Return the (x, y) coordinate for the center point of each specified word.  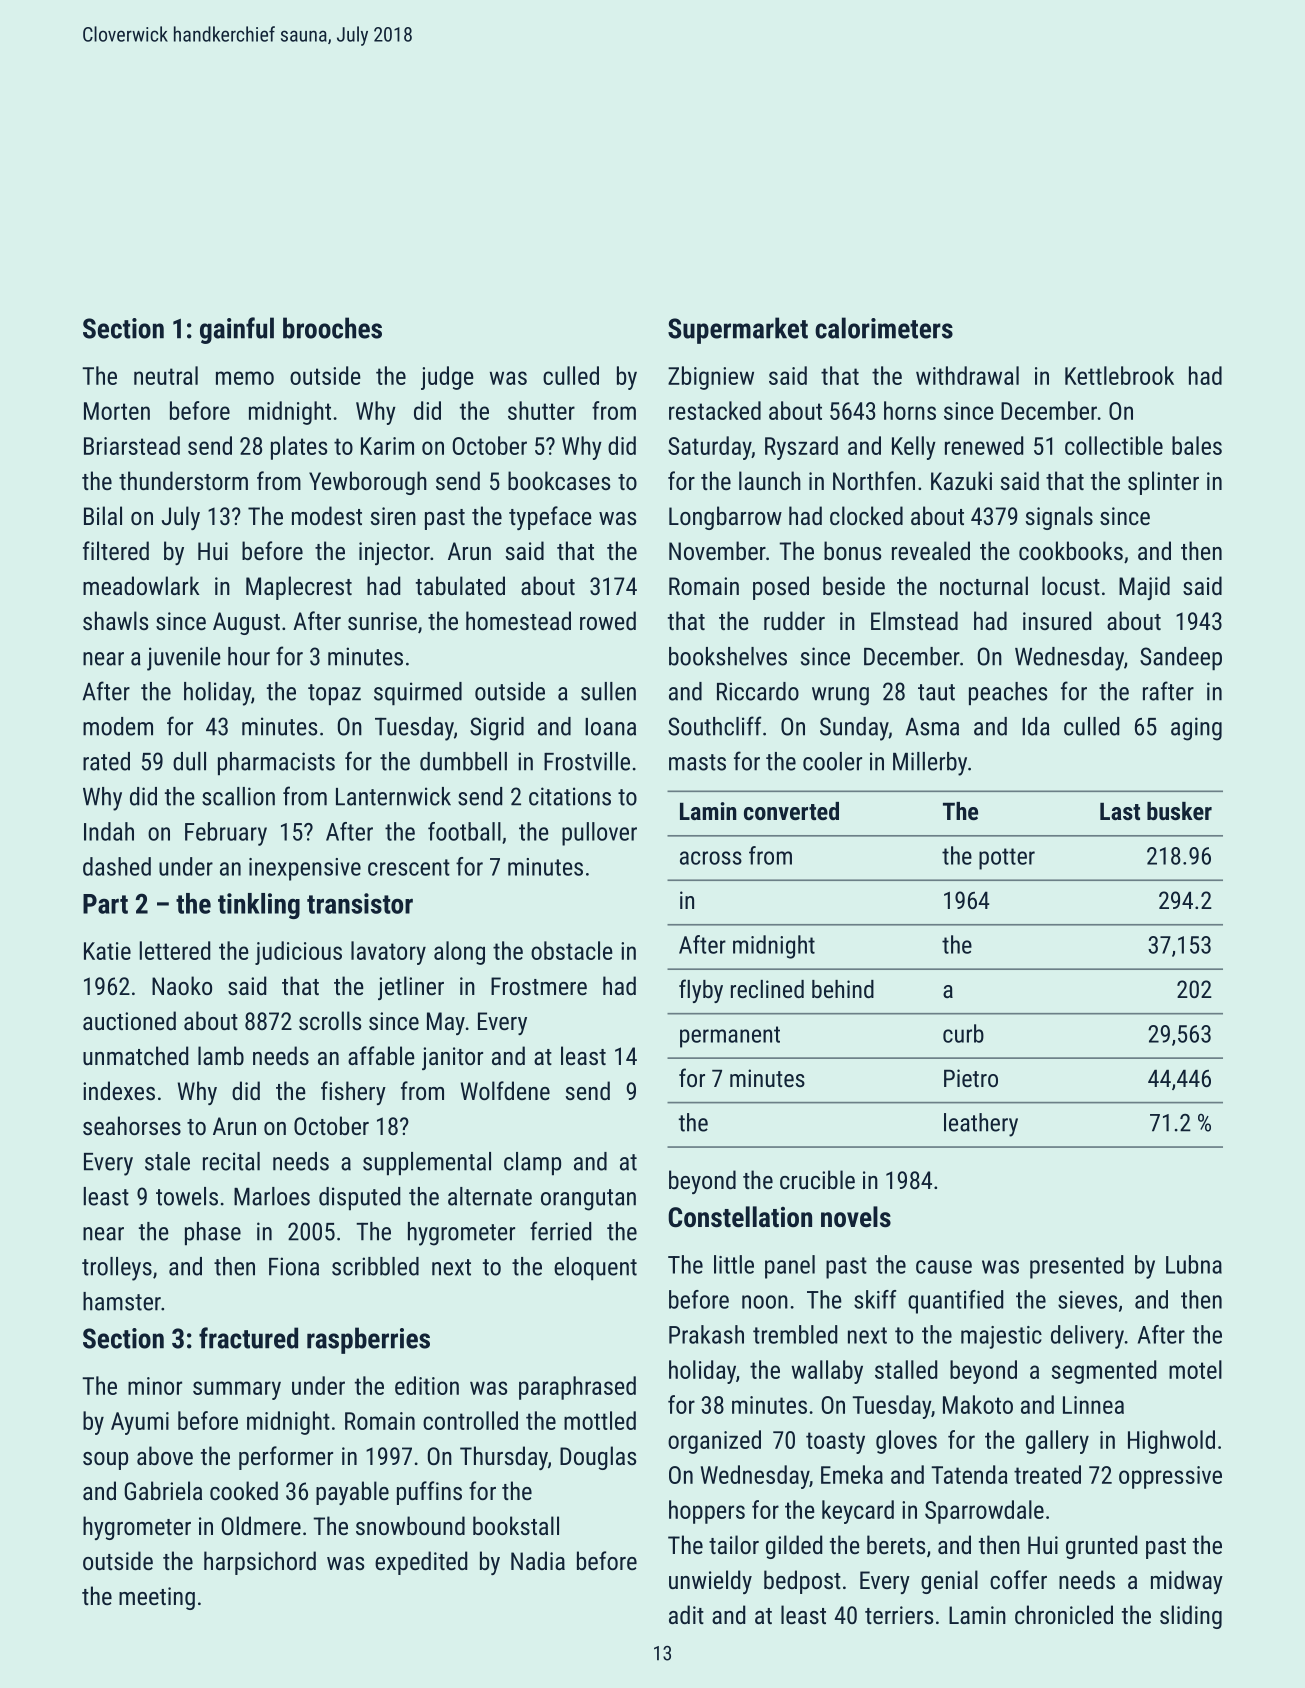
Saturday (710, 448)
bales (1197, 445)
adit (686, 1614)
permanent (730, 1037)
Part (105, 904)
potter (1007, 859)
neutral (166, 375)
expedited (421, 1563)
